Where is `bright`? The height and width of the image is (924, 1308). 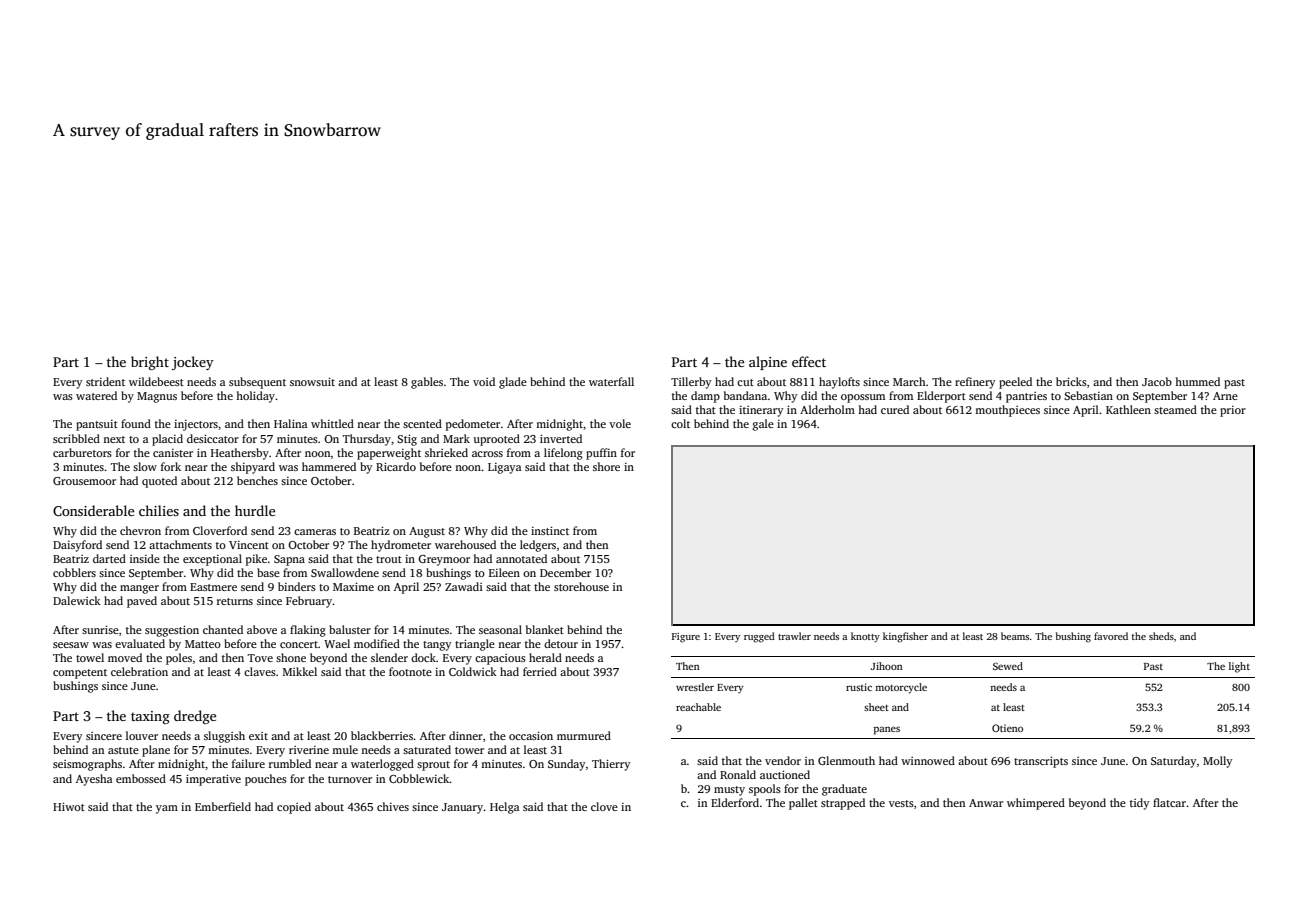 bright is located at coordinates (150, 363).
